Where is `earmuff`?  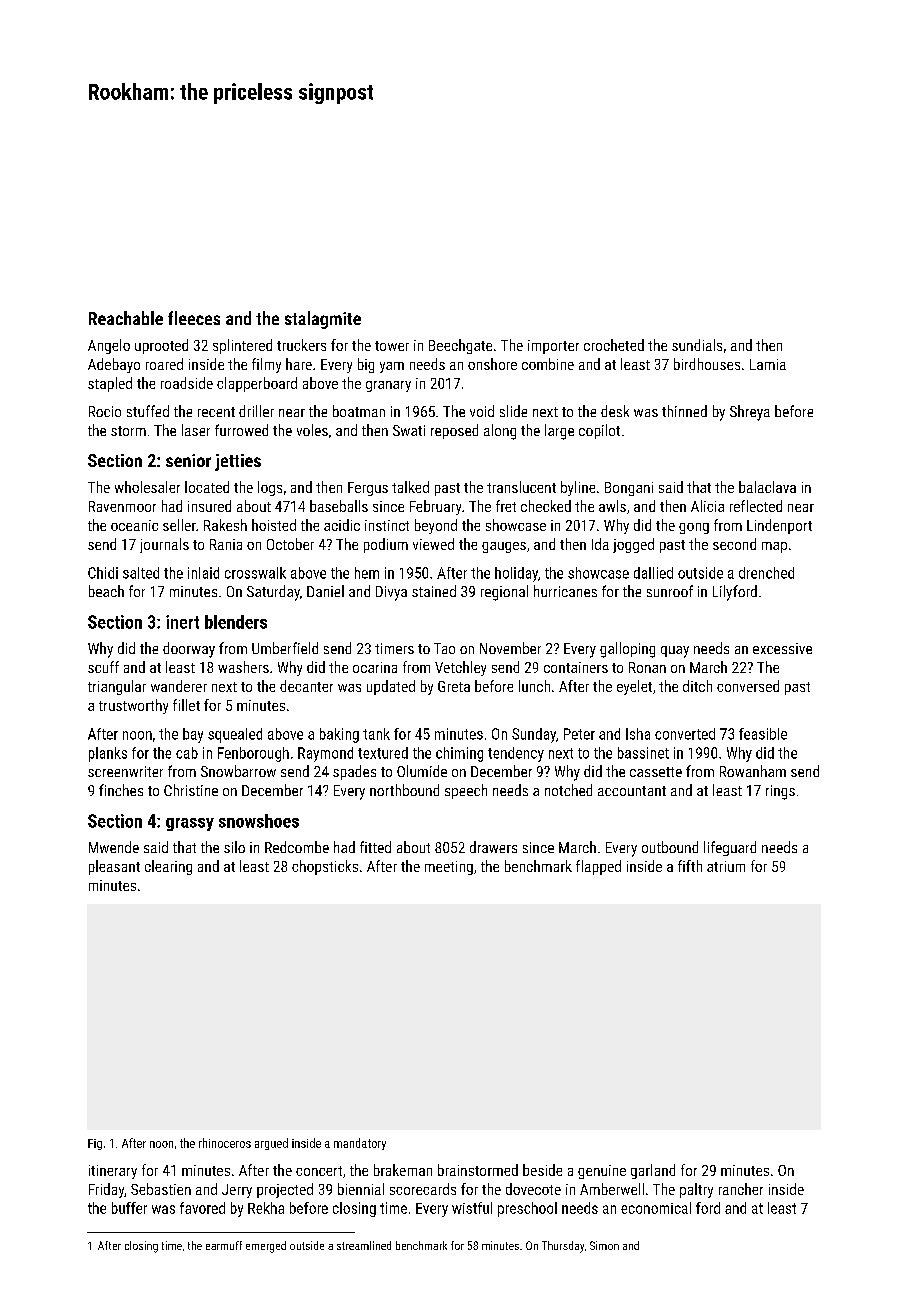 earmuff is located at coordinates (224, 1245).
